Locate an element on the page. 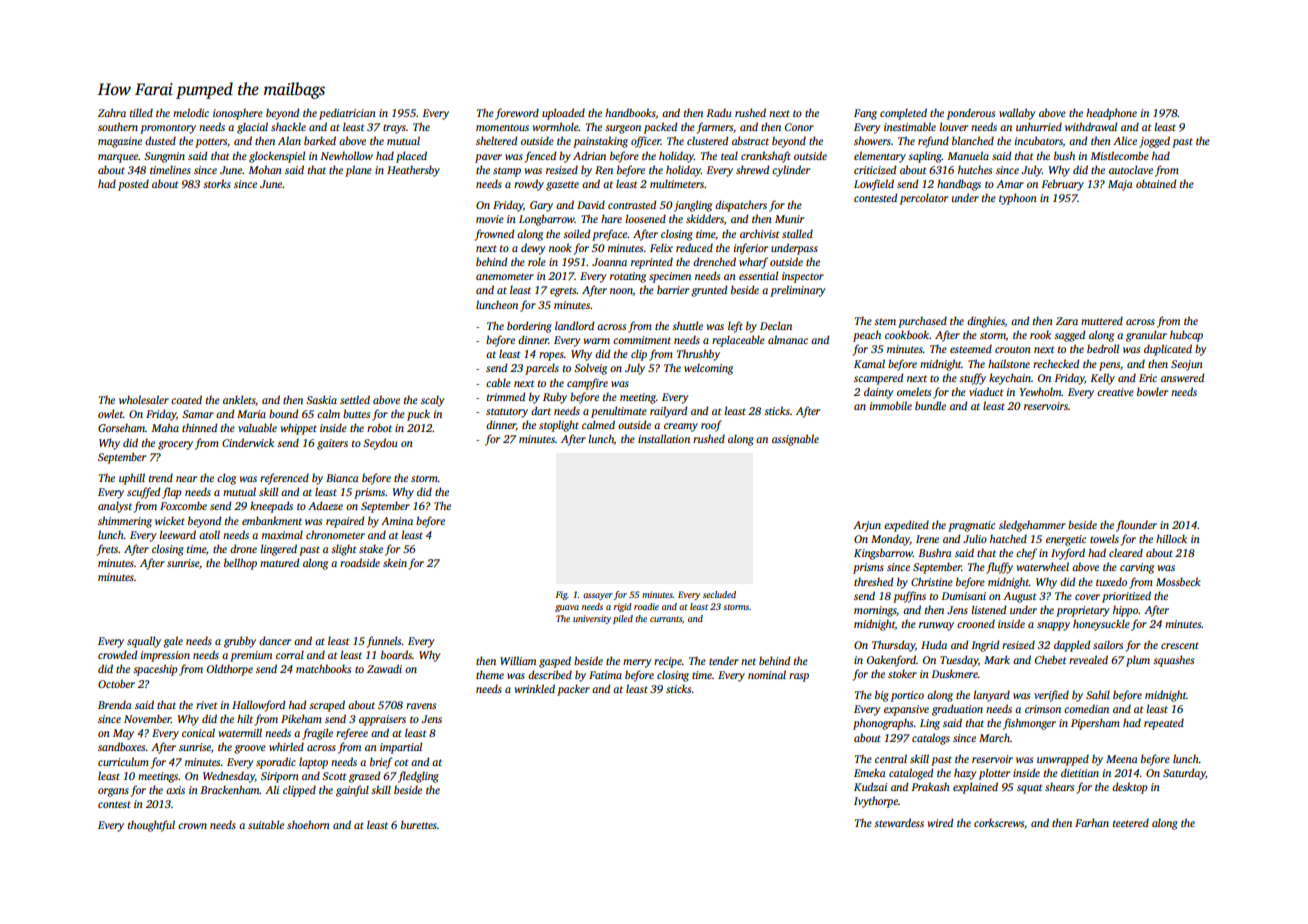 Image resolution: width=1308 pixels, height=924 pixels. stewardess is located at coordinates (899, 822).
